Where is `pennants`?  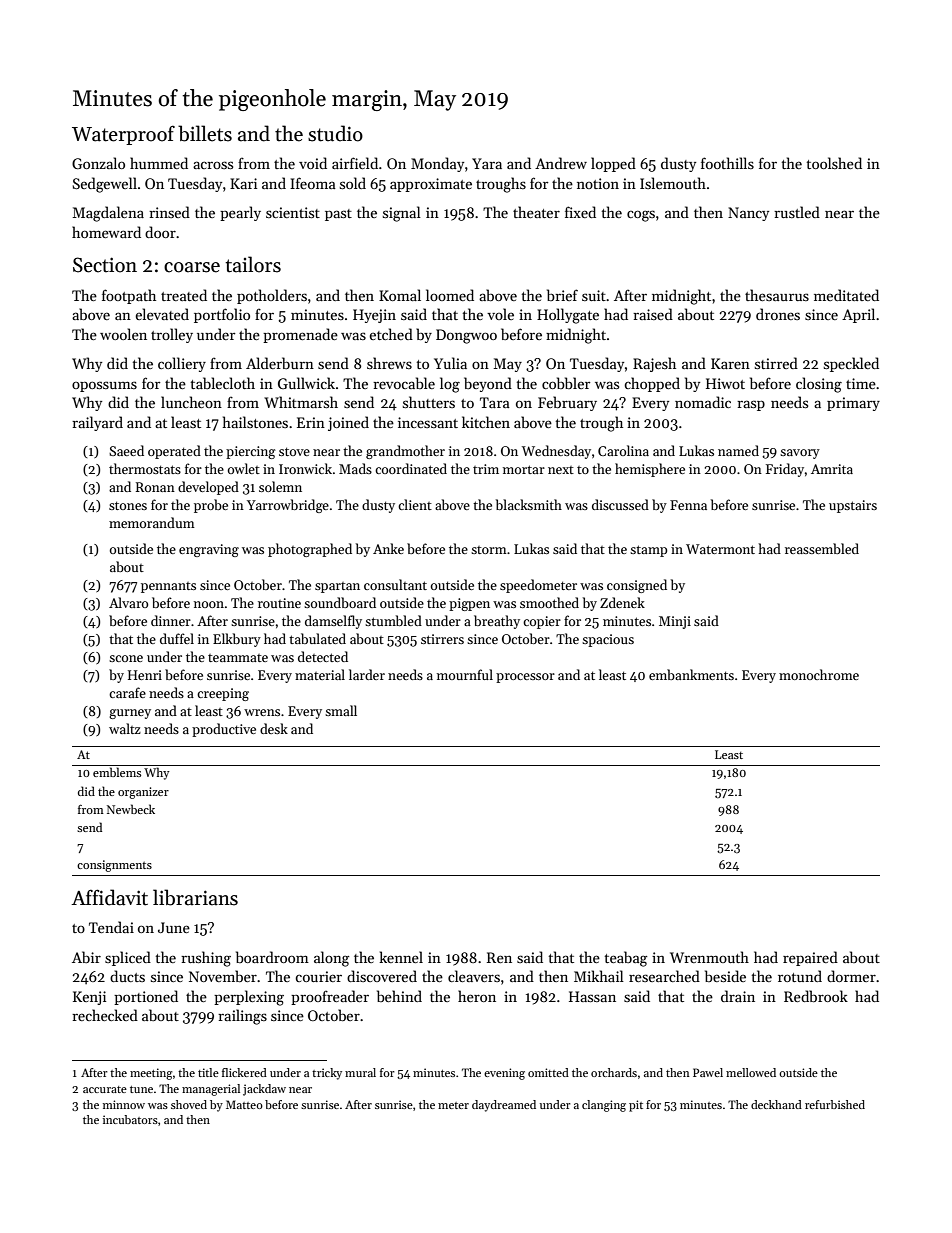 pennants is located at coordinates (168, 587).
